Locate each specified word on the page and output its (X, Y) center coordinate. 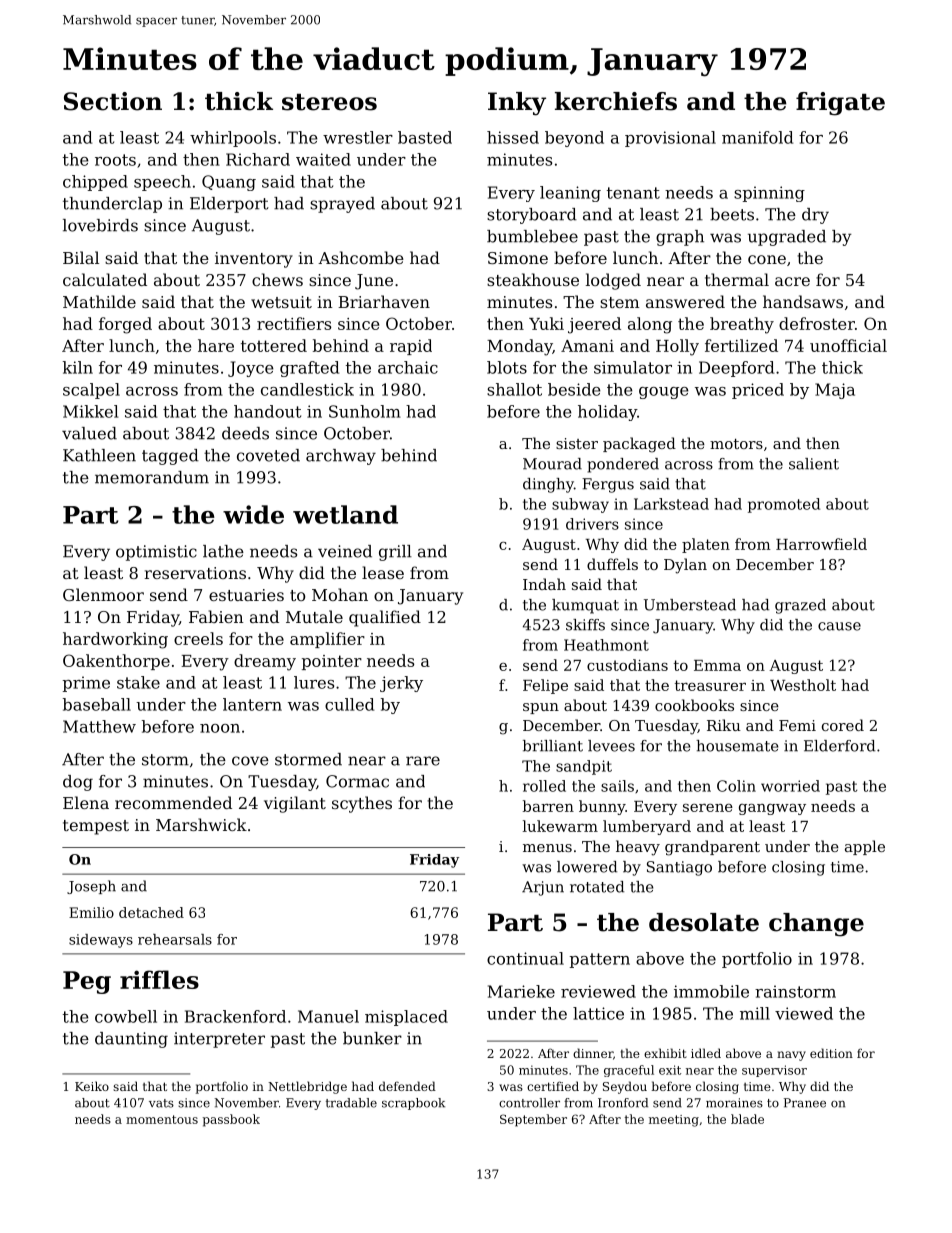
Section (113, 101)
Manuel (328, 1016)
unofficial (848, 345)
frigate (840, 104)
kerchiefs (616, 101)
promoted (784, 505)
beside (574, 389)
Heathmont (606, 645)
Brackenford (235, 1016)
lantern (252, 704)
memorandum (152, 477)
